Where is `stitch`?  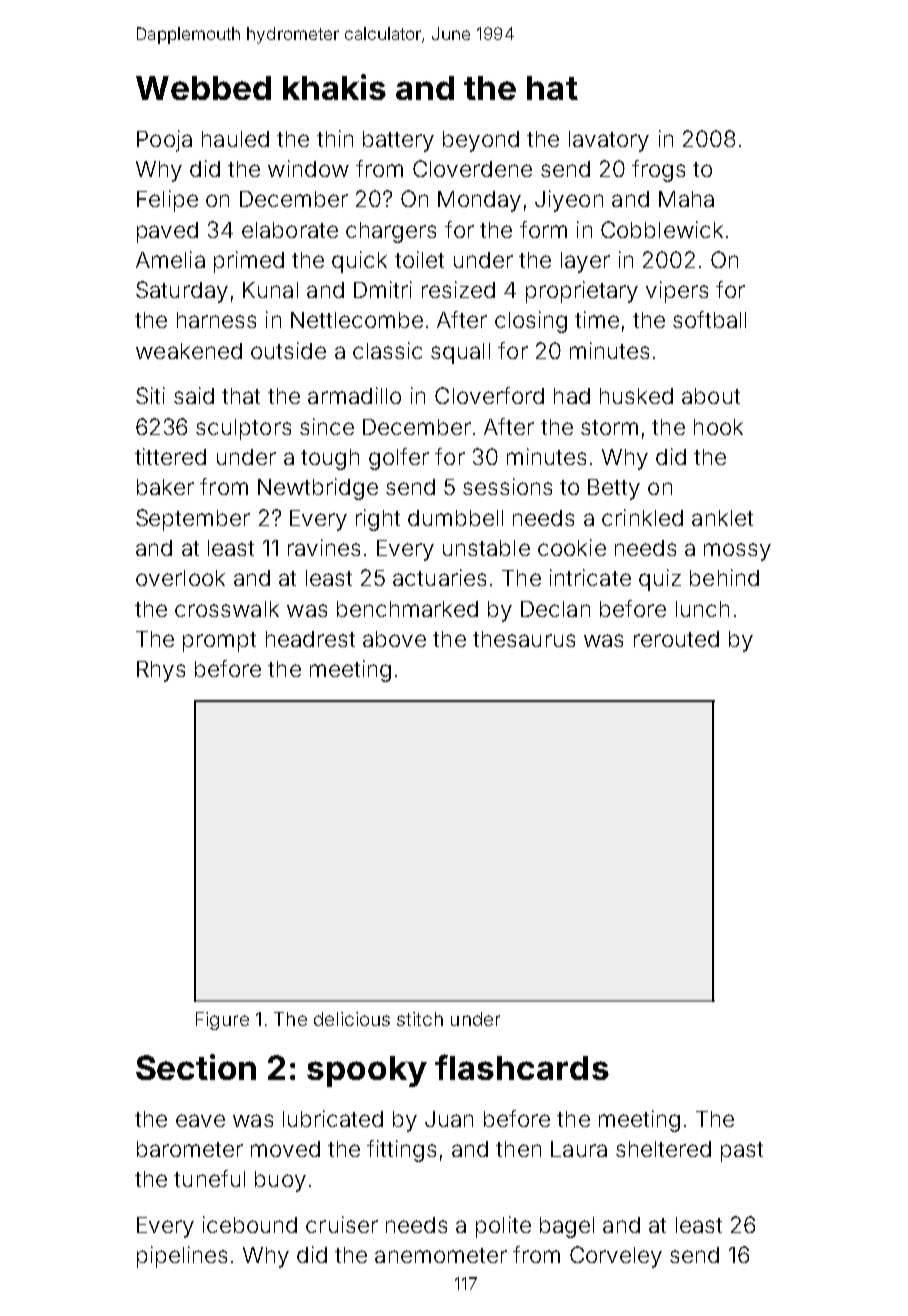
stitch is located at coordinates (420, 1019).
